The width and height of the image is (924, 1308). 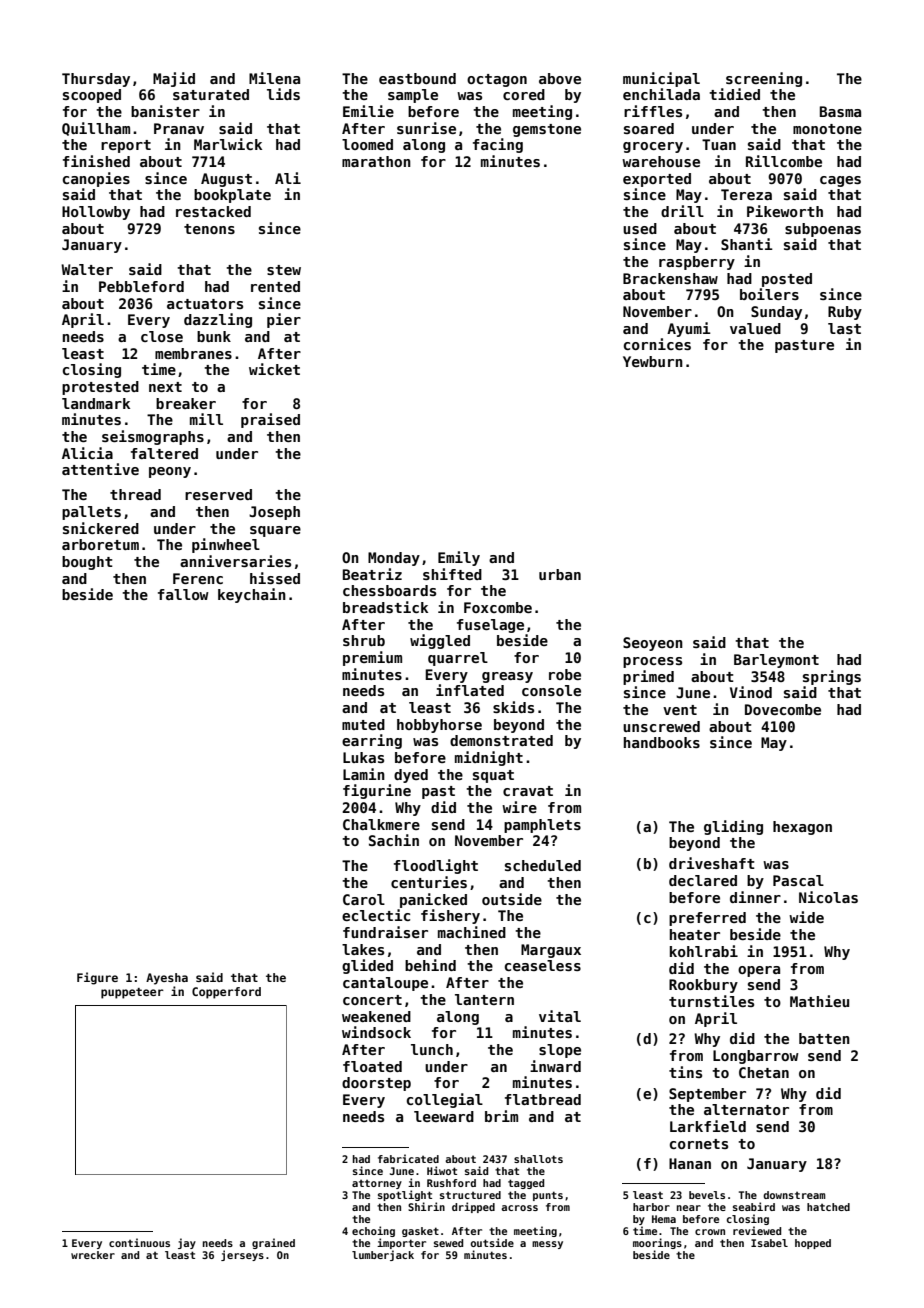 What do you see at coordinates (640, 228) in the image?
I see `used` at bounding box center [640, 228].
